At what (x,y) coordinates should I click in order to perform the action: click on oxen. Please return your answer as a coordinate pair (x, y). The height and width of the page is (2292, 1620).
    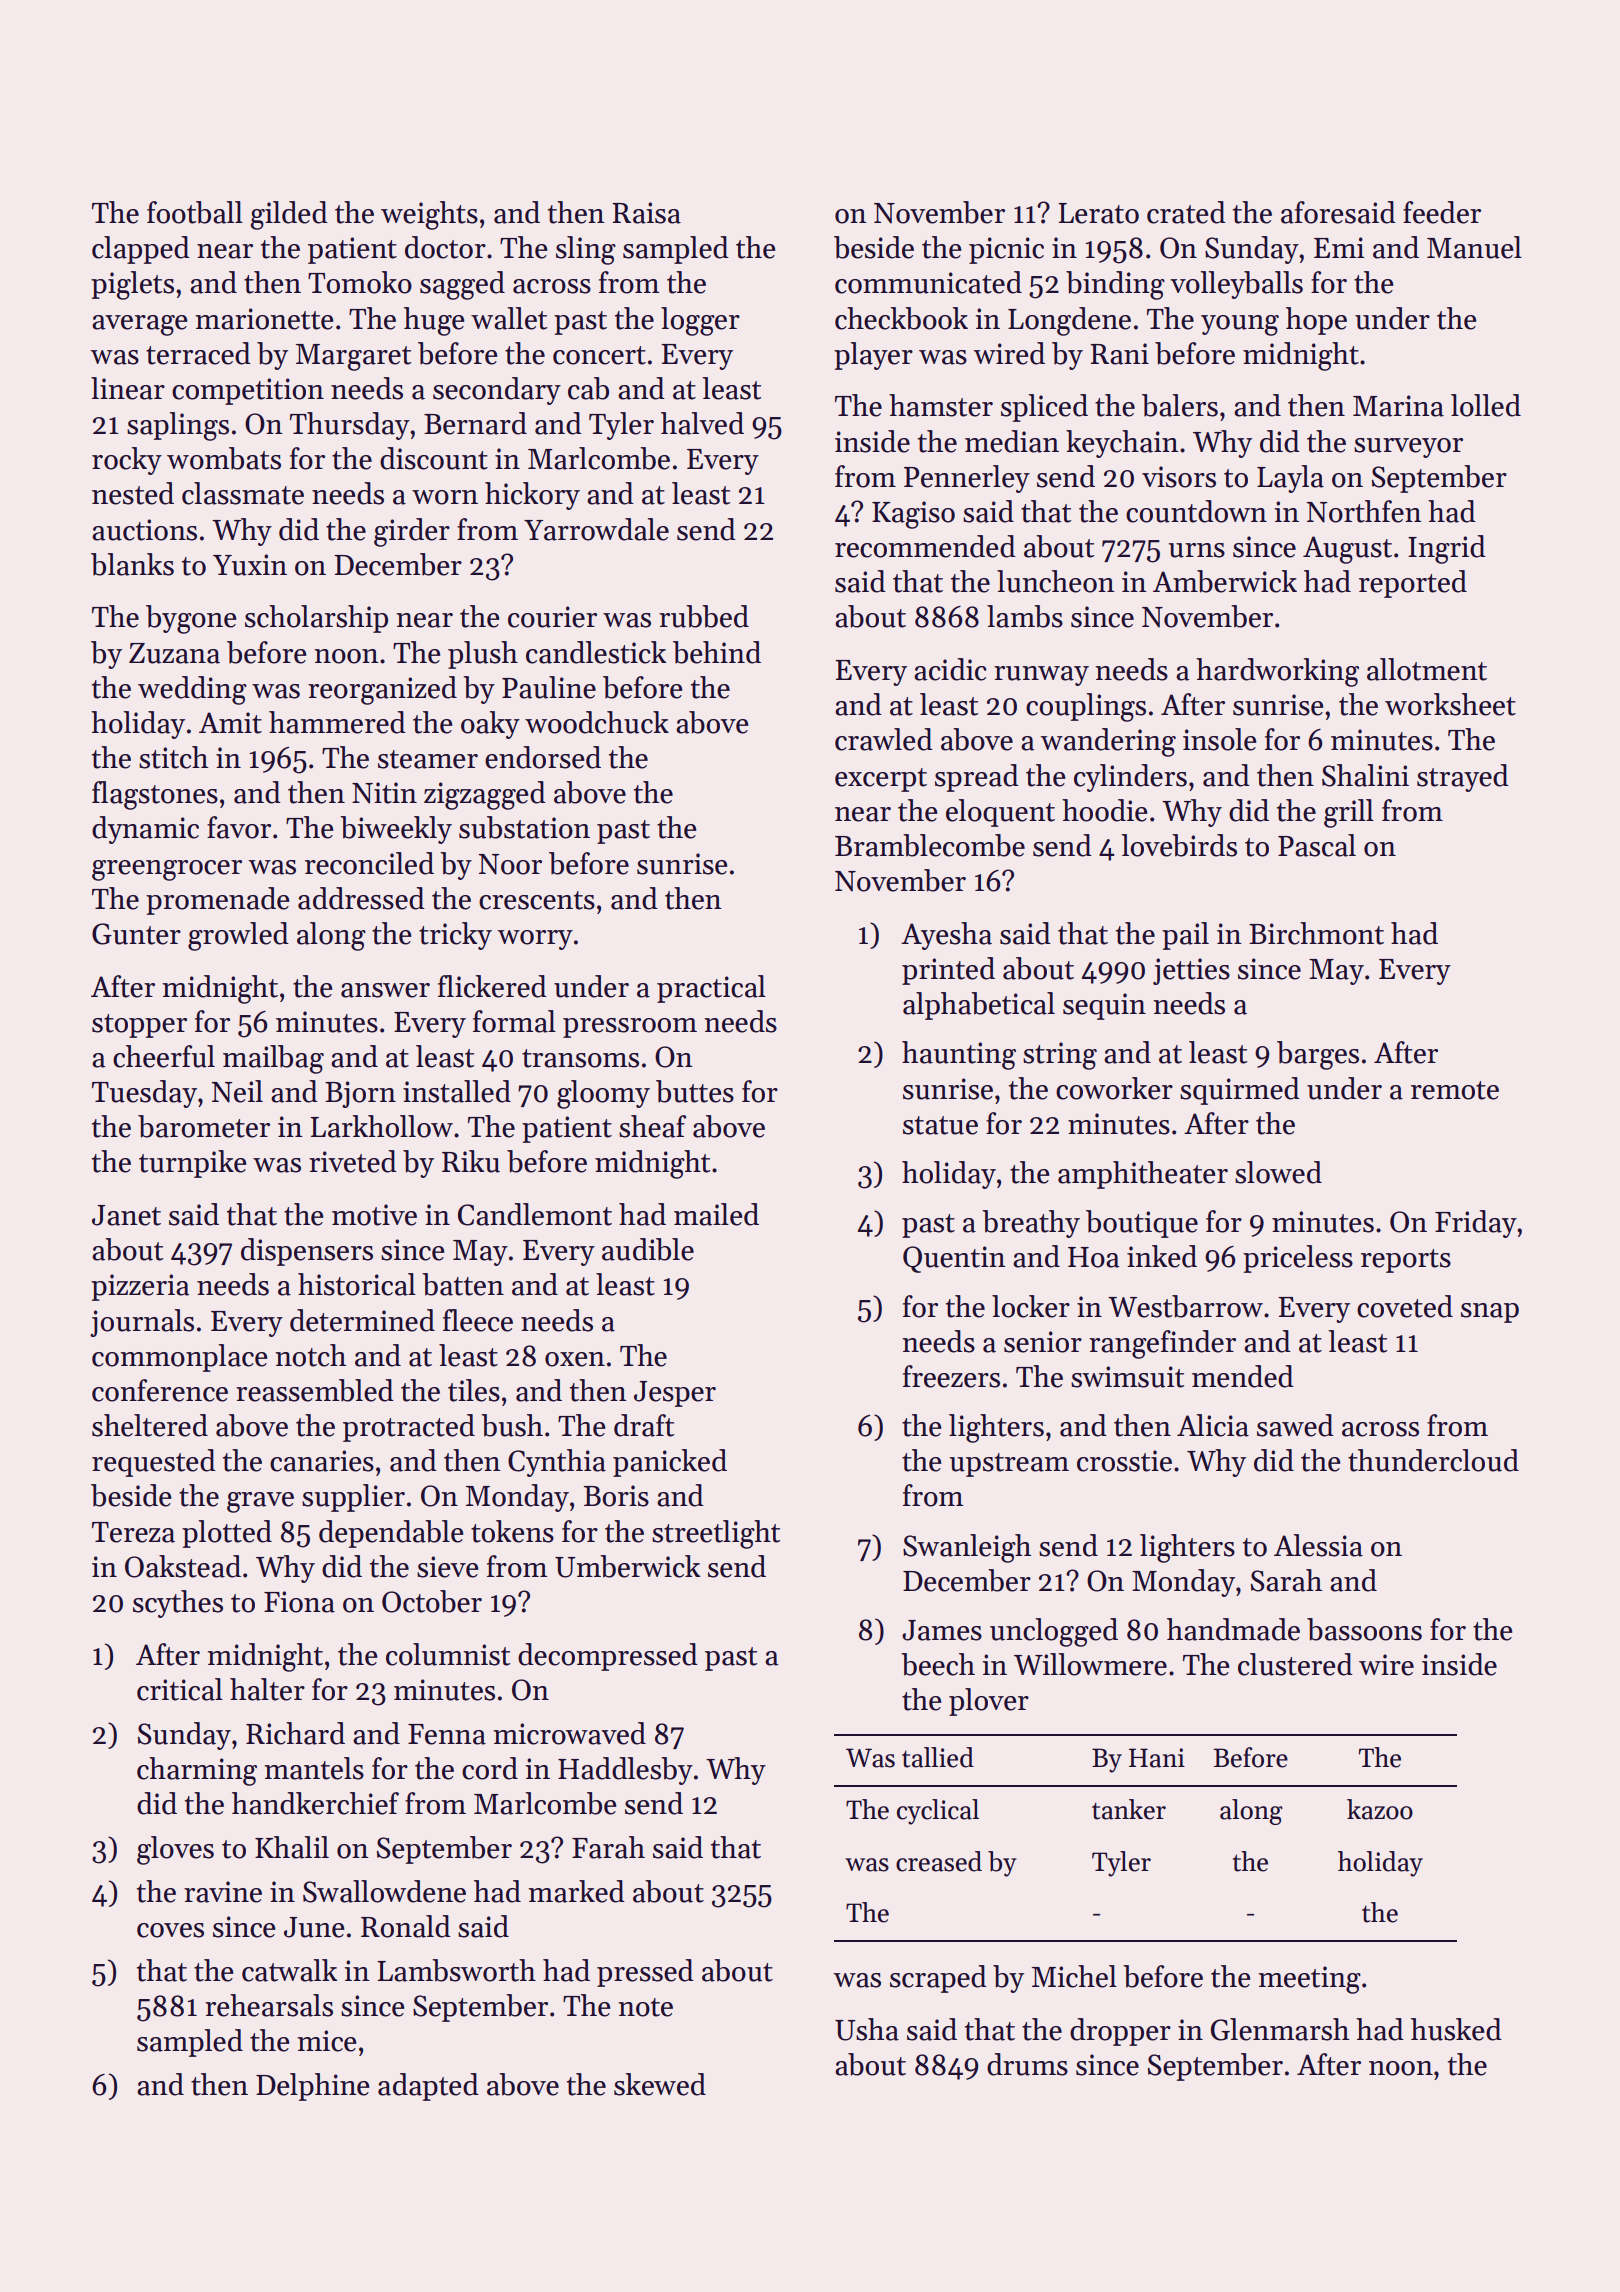
    Looking at the image, I should click on (575, 1359).
